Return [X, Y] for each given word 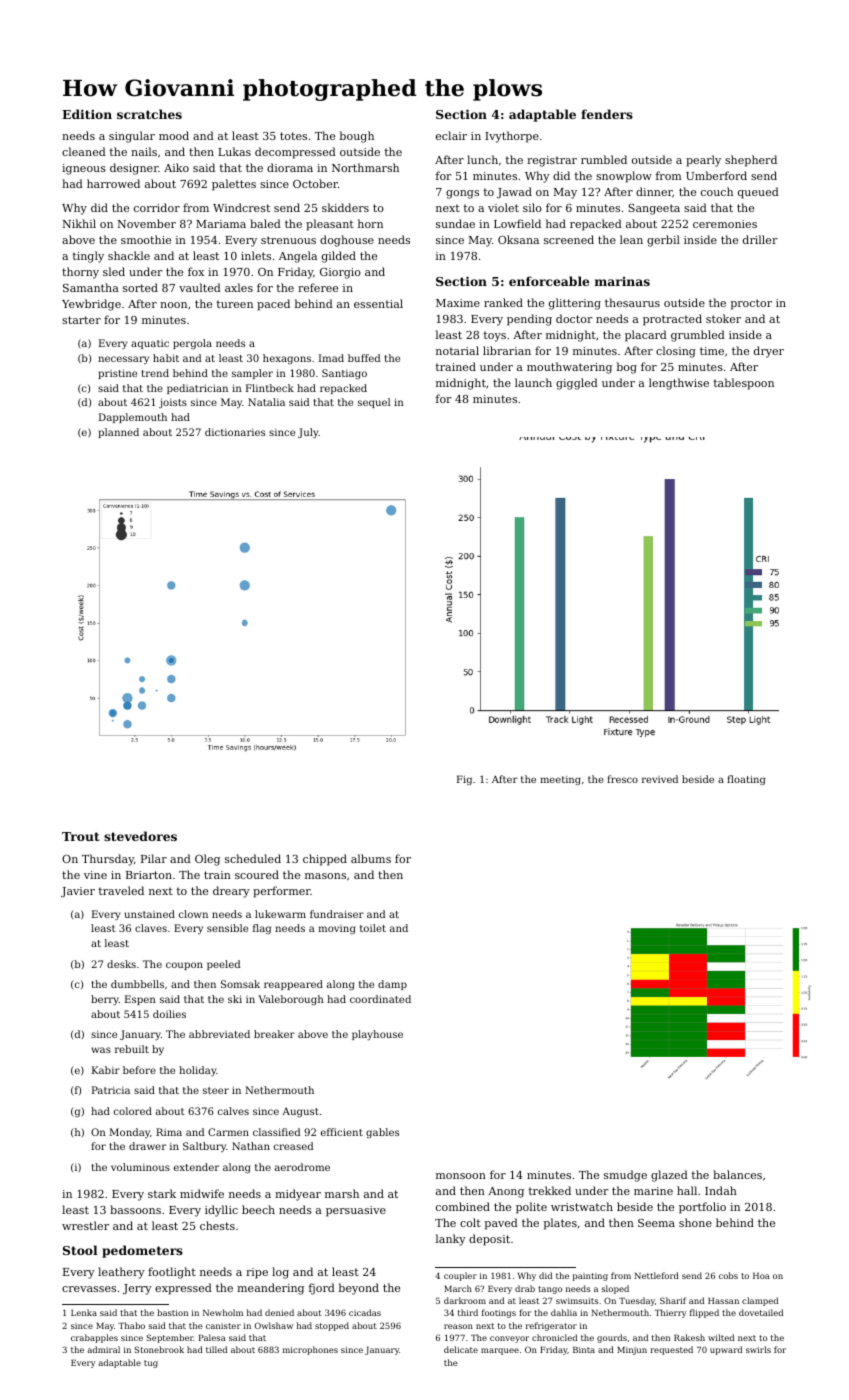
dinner [654, 192]
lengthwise [679, 384]
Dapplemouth [133, 418]
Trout [81, 836]
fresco [622, 779]
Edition [87, 114]
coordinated [380, 999]
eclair [451, 135]
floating [746, 780]
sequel [374, 403]
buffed [364, 358]
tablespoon [743, 384]
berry [105, 1000]
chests [217, 1225]
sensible [227, 928]
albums [371, 858]
